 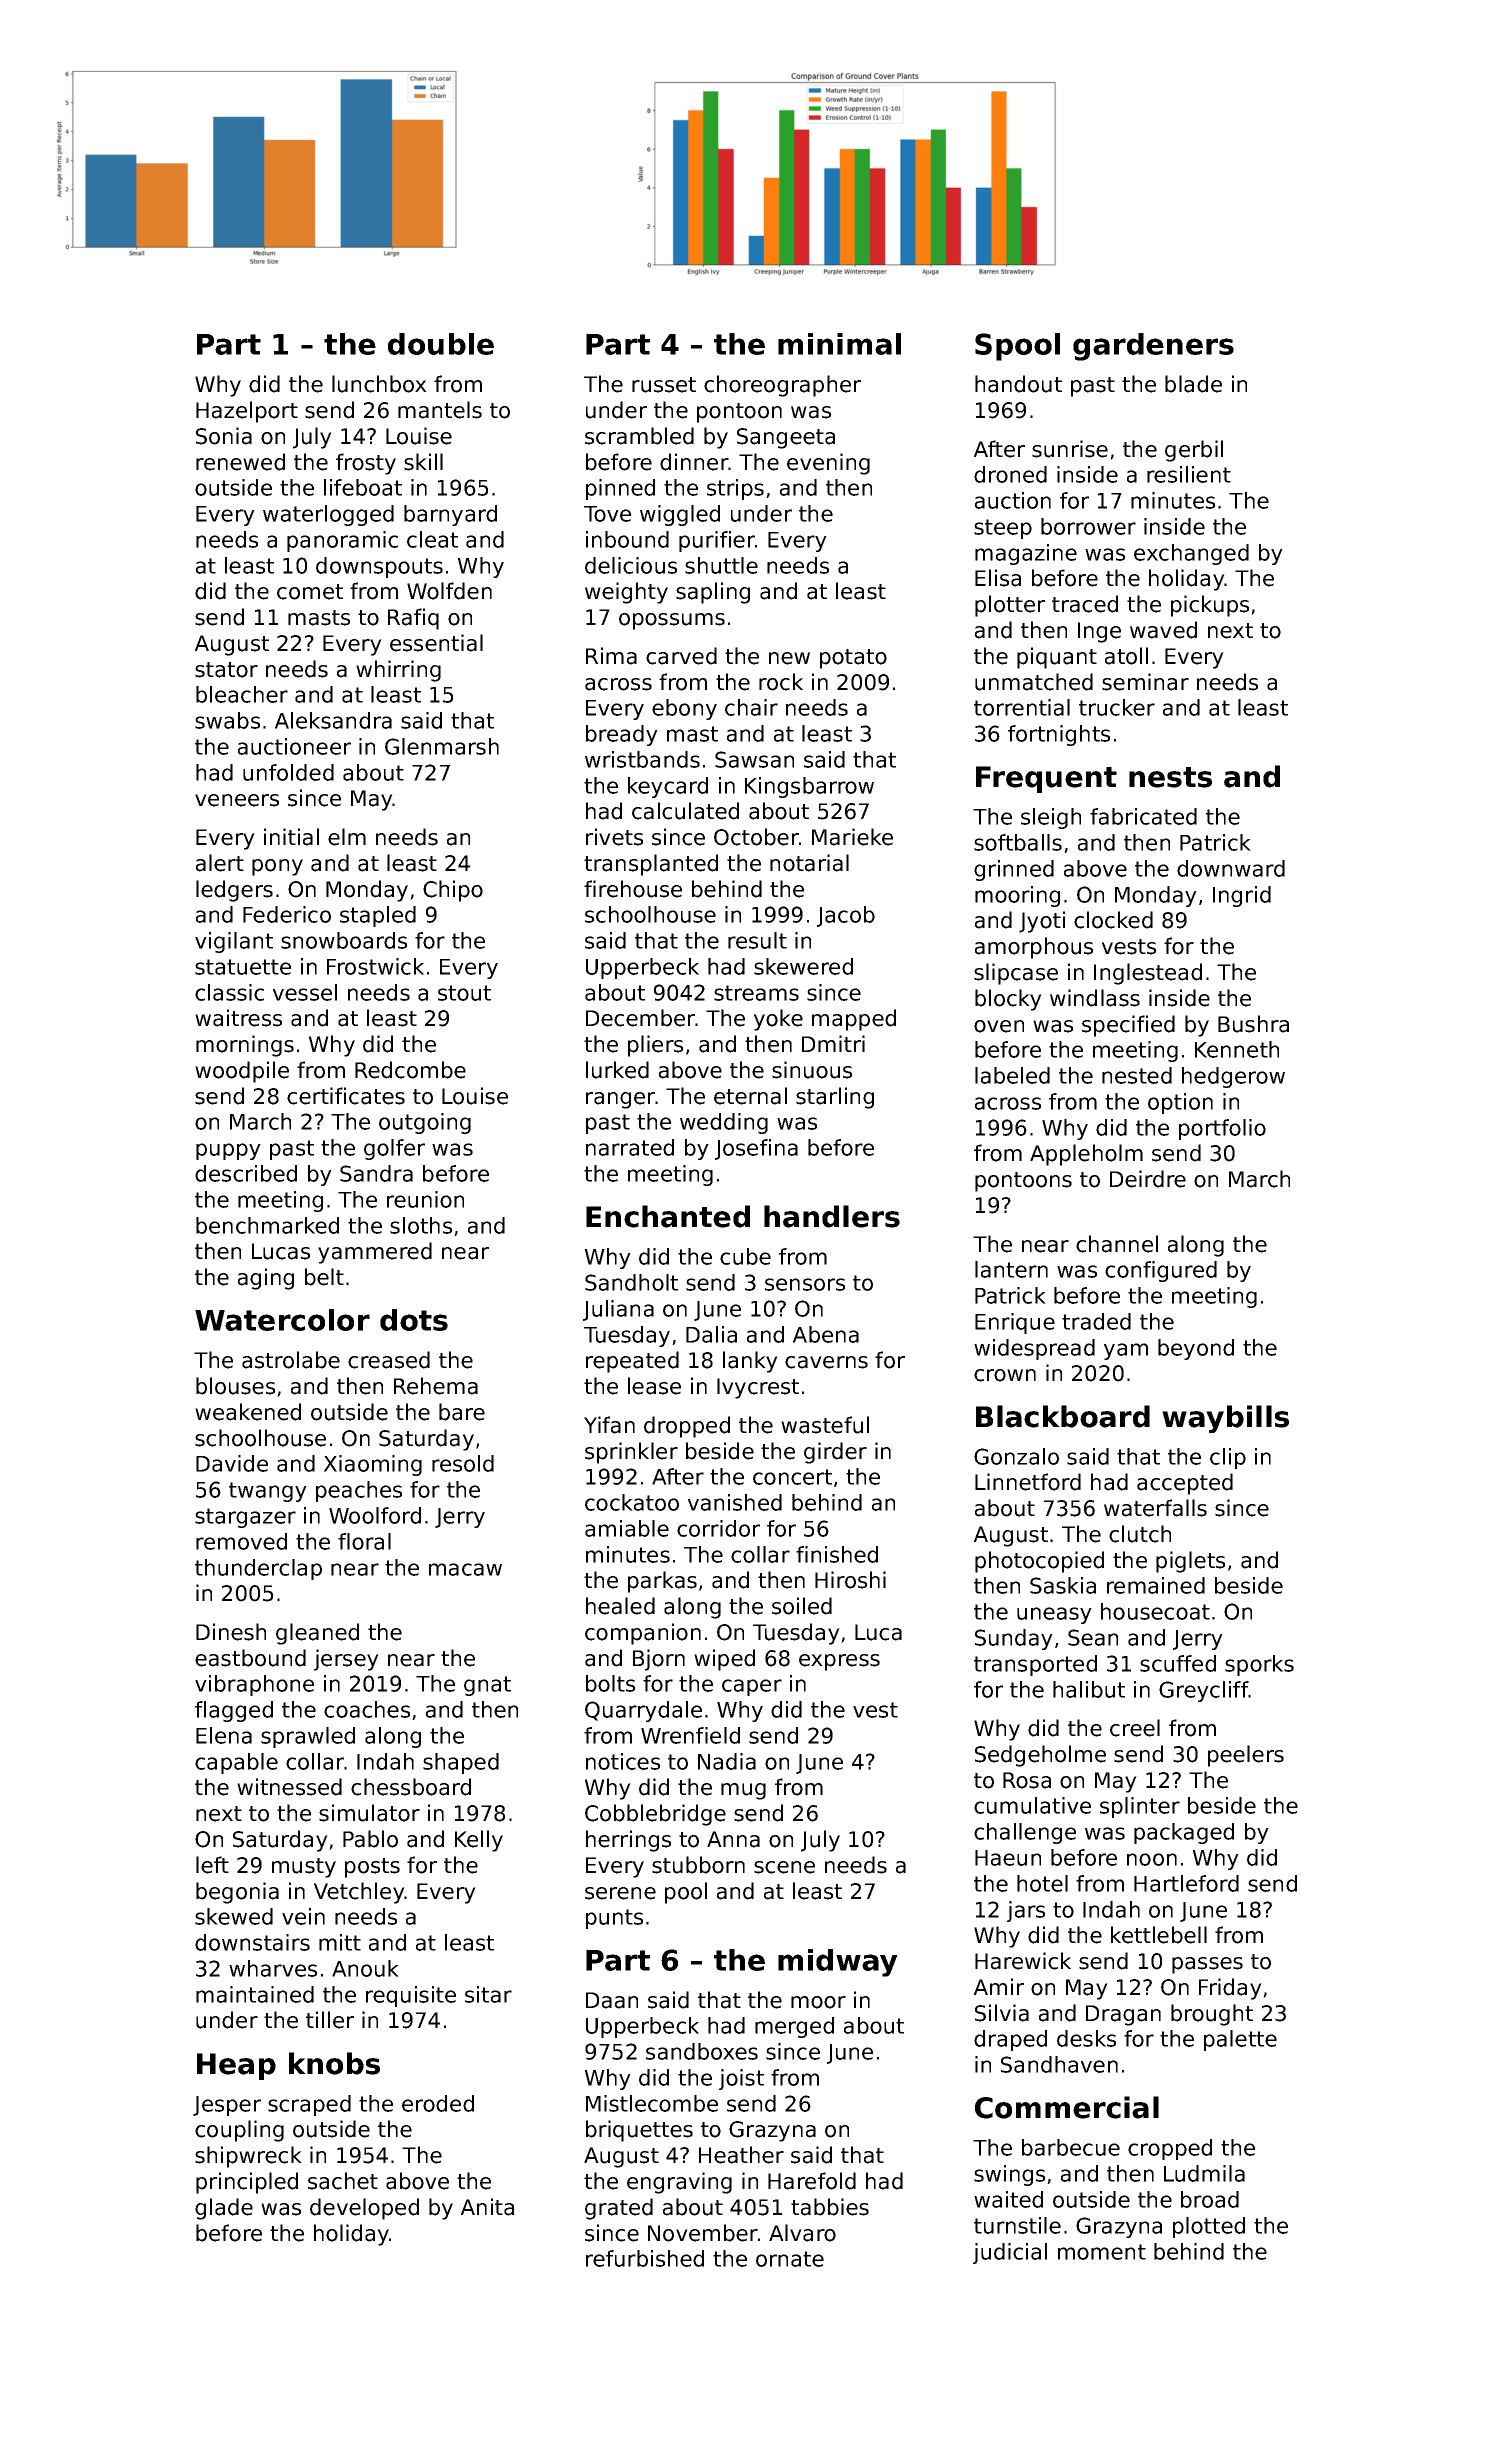 I want to click on Blackboard, so click(x=1063, y=1416).
